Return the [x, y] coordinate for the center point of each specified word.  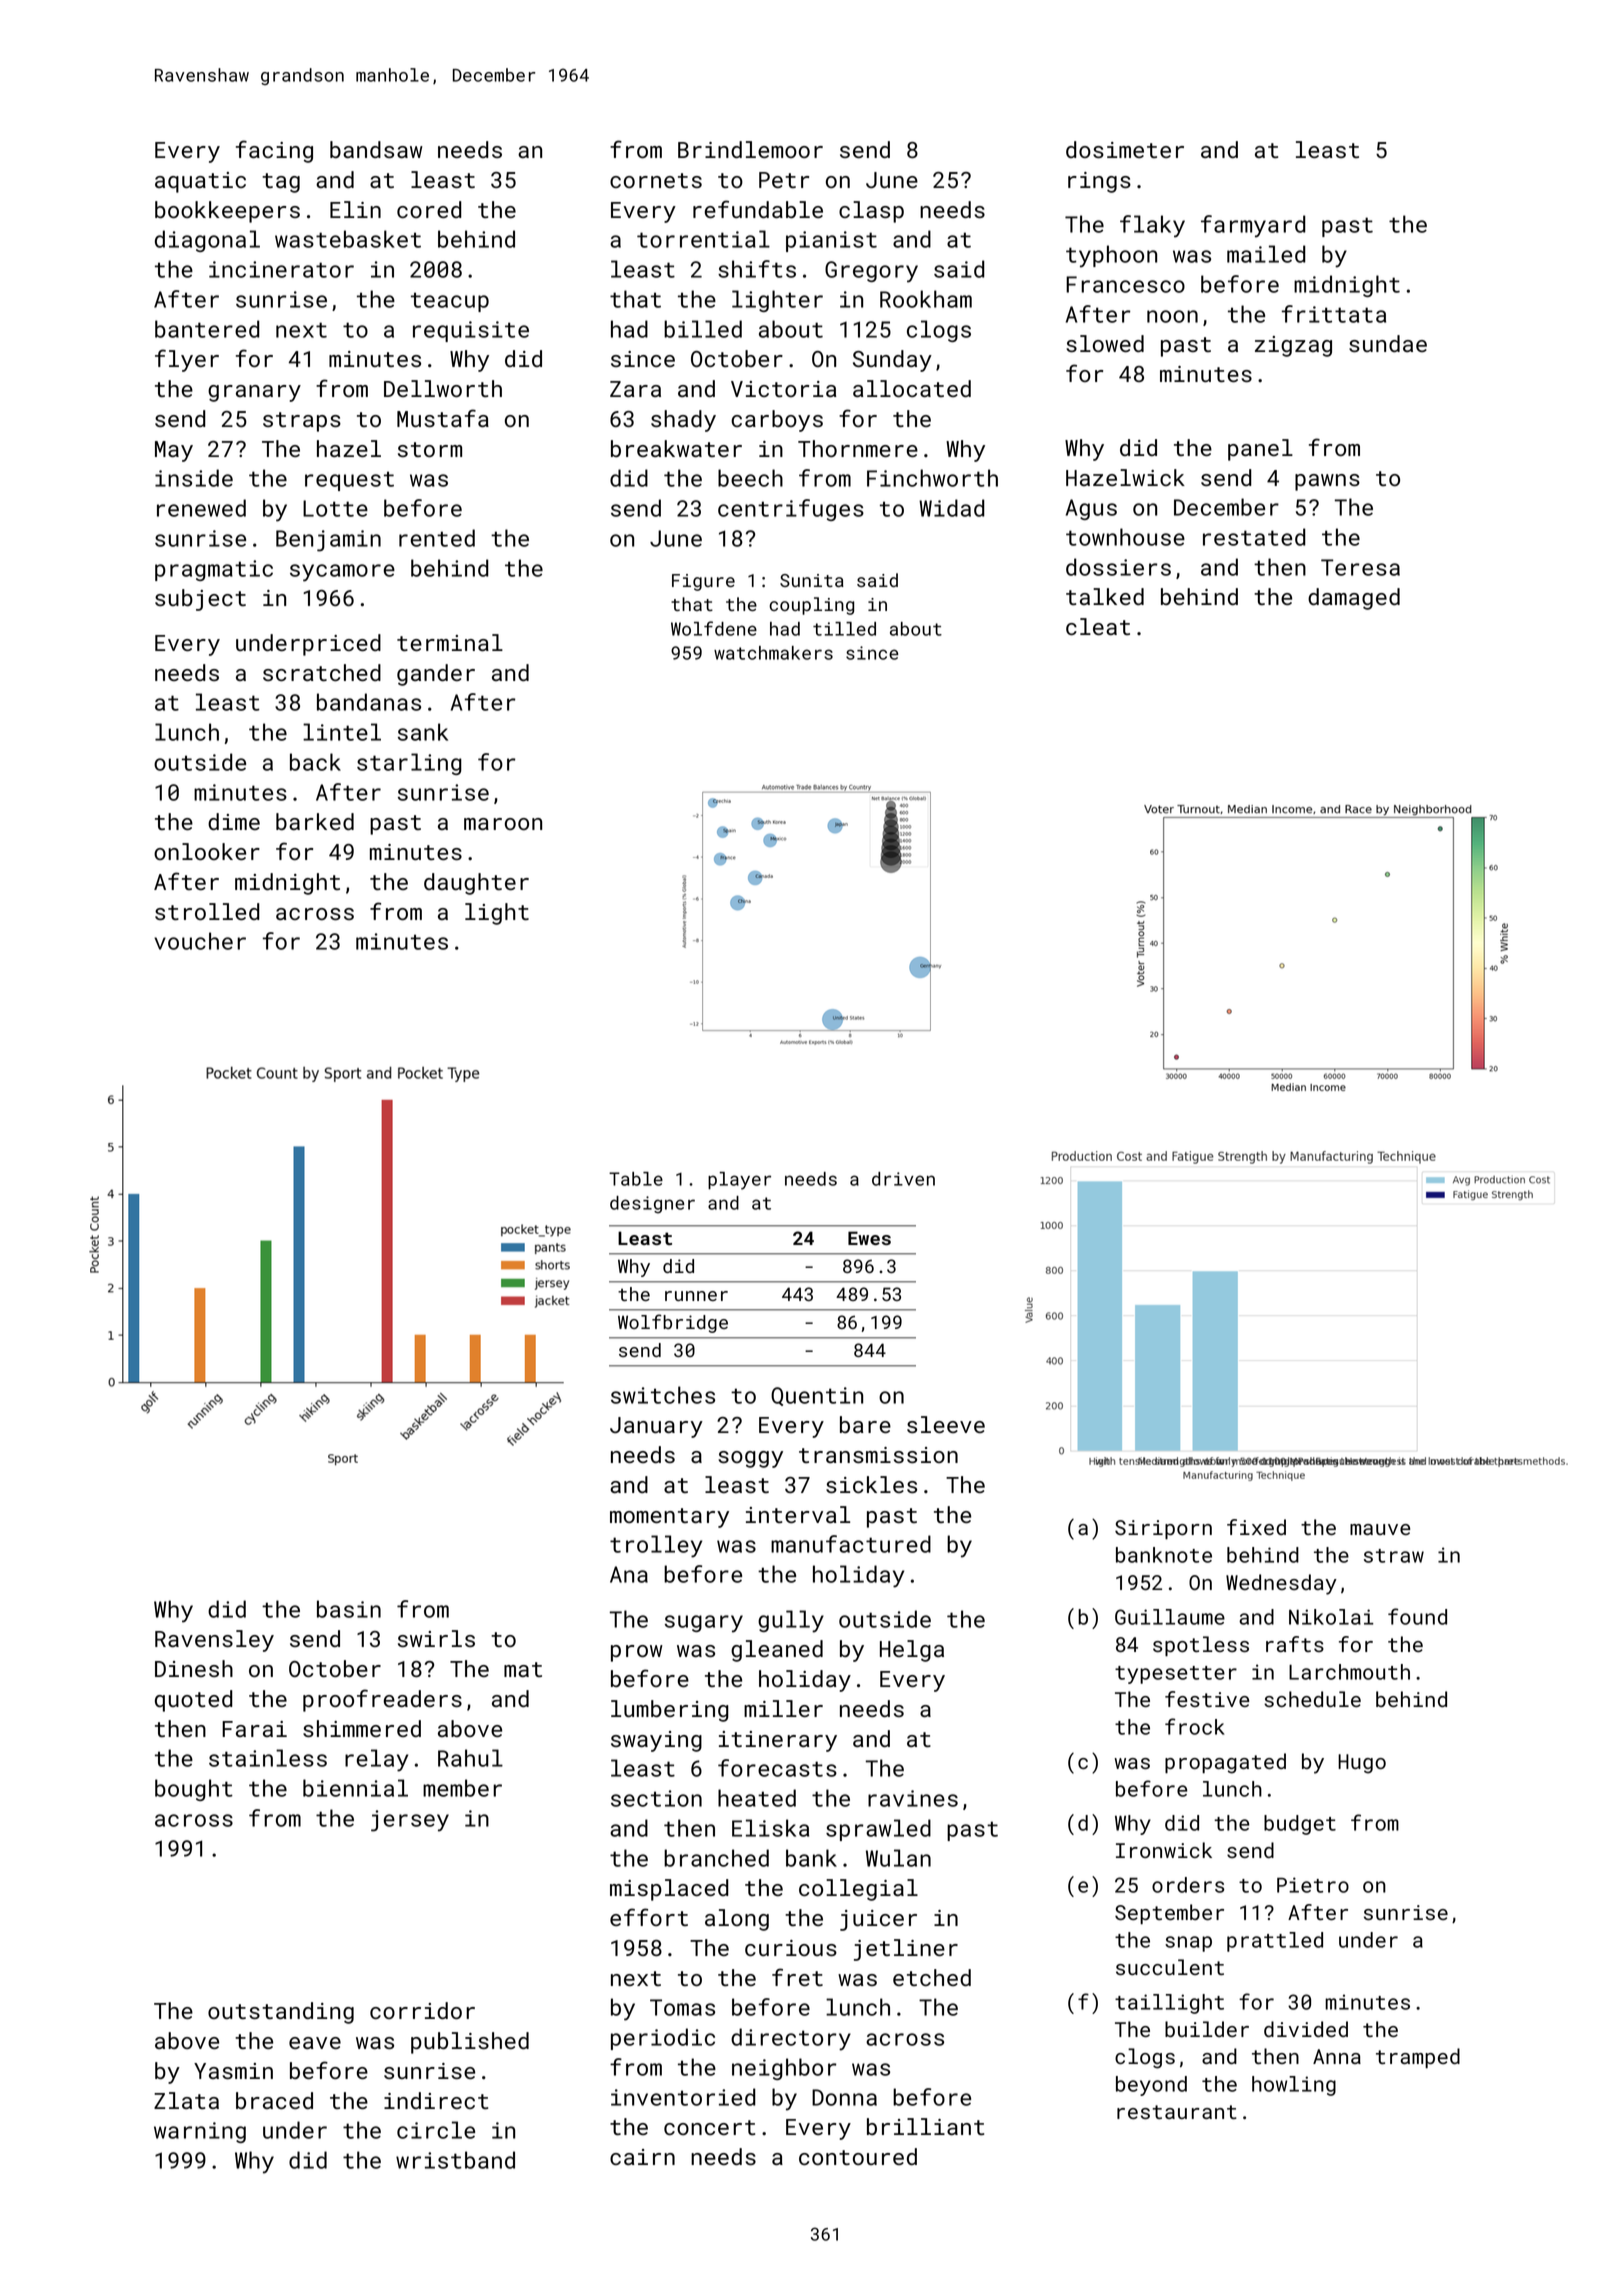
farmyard [1253, 226]
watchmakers [773, 653]
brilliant [925, 2126]
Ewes [869, 1238]
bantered [207, 329]
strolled [207, 911]
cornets [656, 180]
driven [903, 1179]
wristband [455, 2160]
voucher [200, 941]
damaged [1354, 599]
